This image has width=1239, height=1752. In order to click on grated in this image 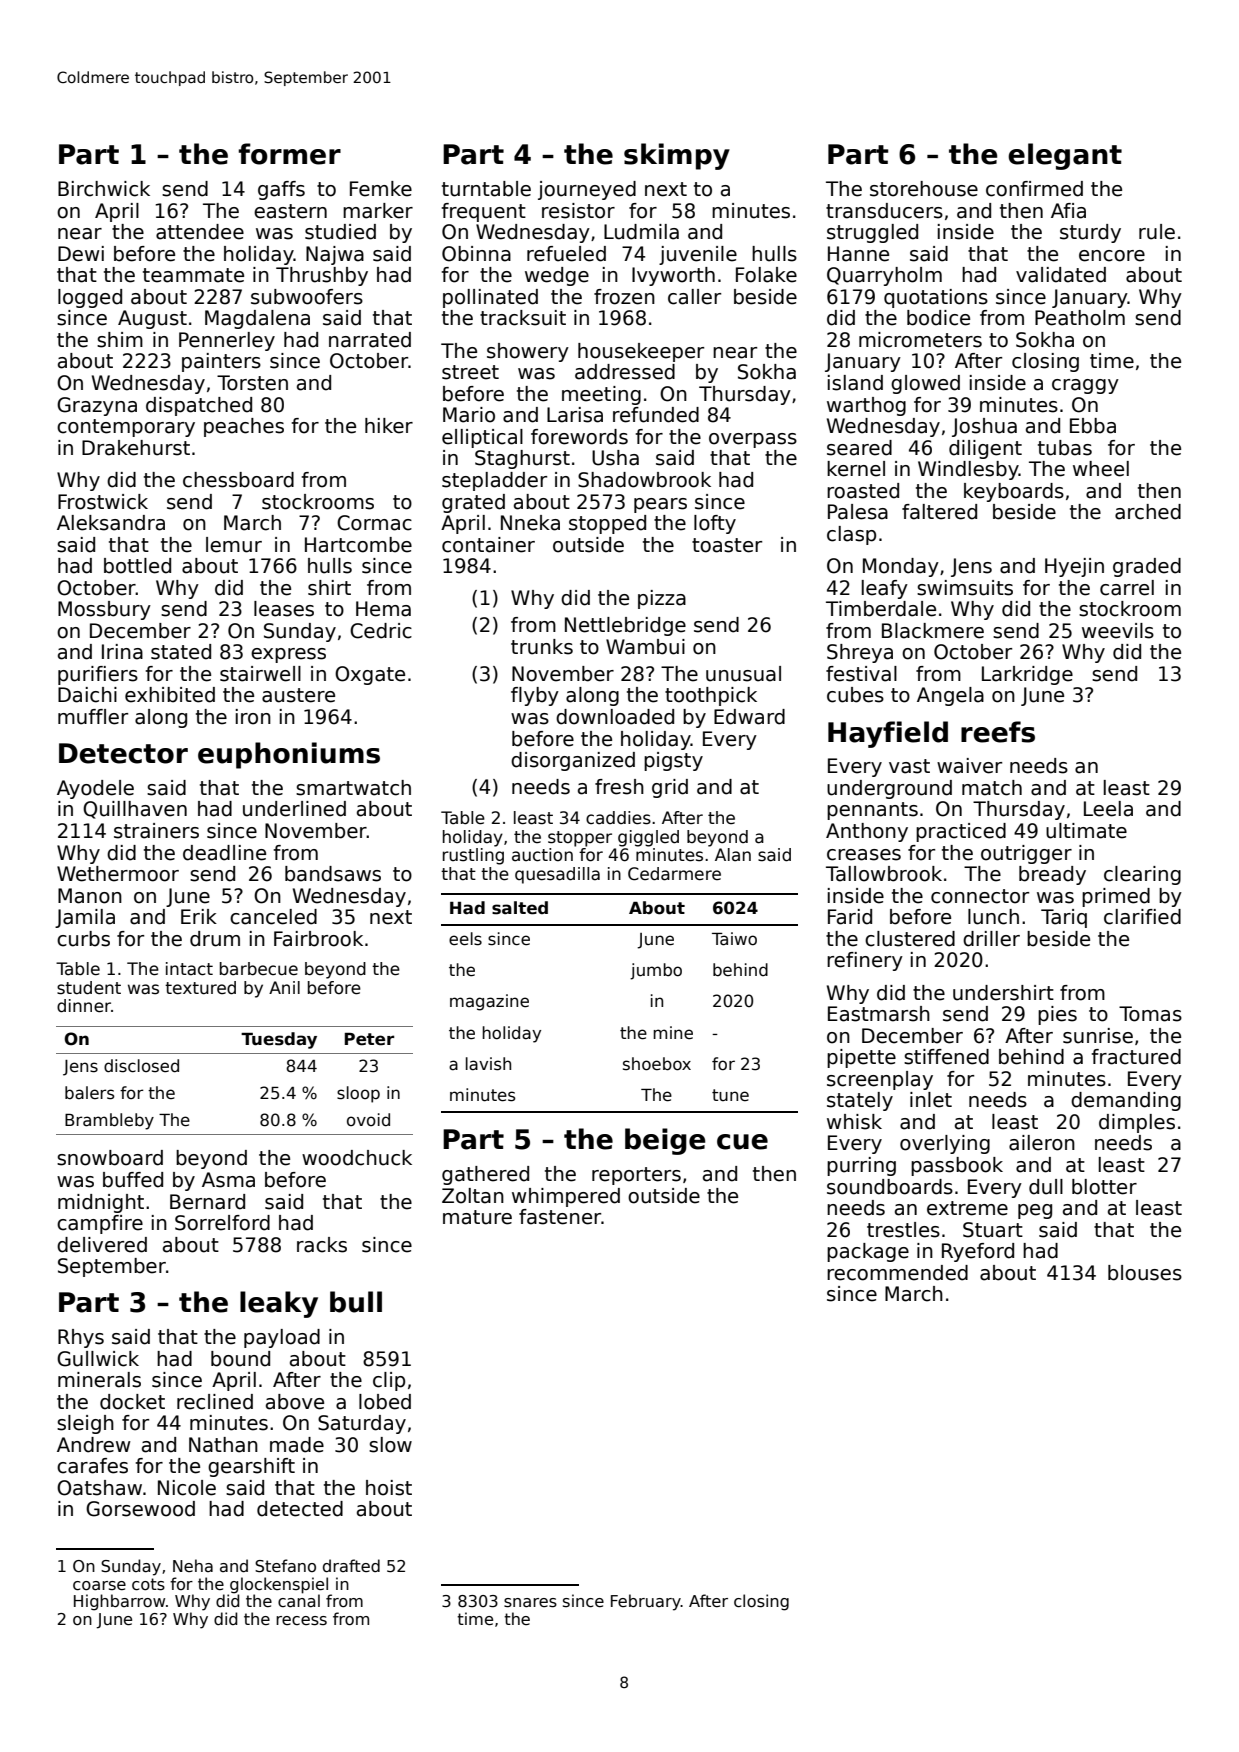, I will do `click(473, 503)`.
